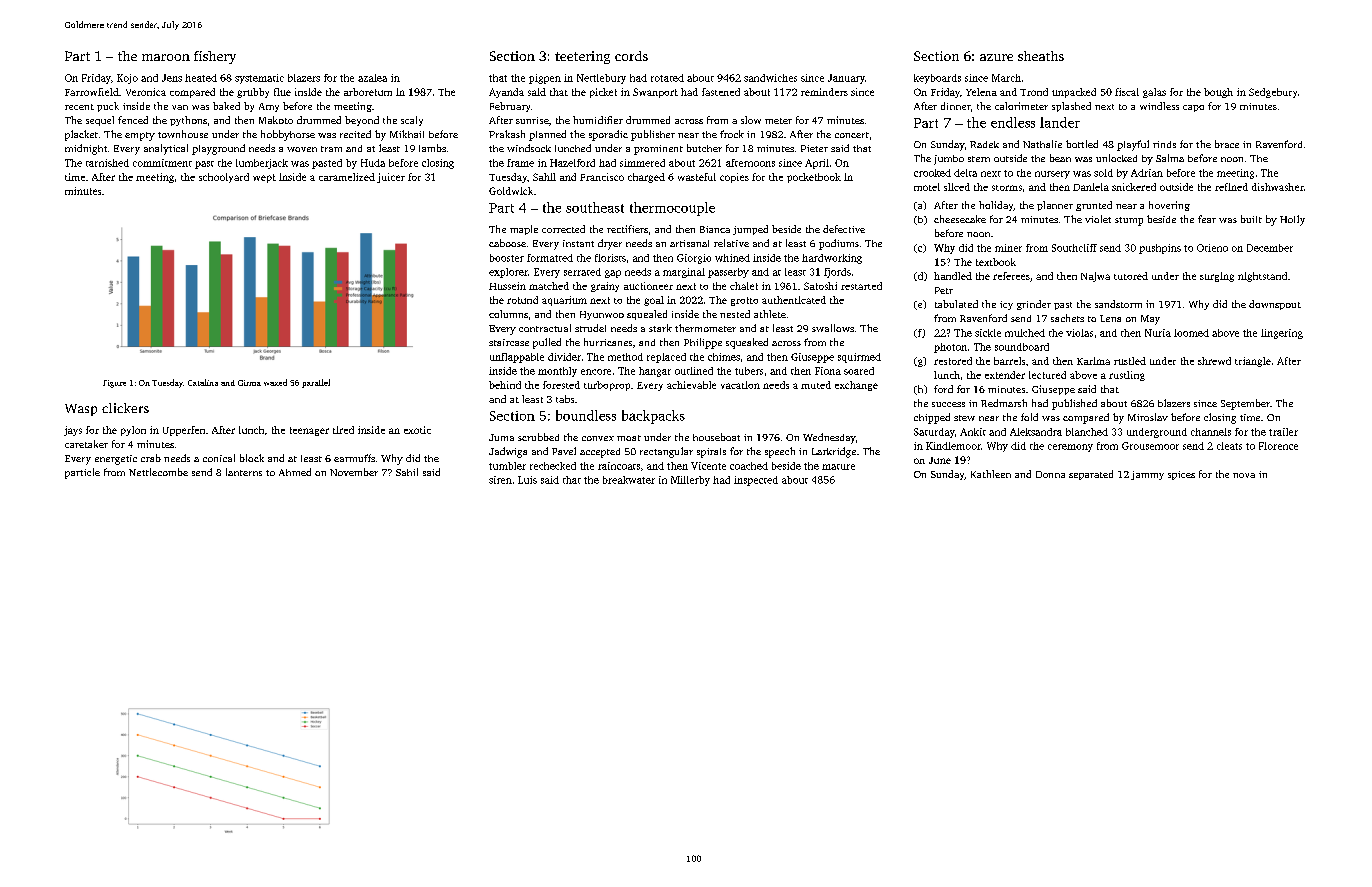 The width and height of the screenshot is (1372, 887). I want to click on snickered, so click(1134, 187).
